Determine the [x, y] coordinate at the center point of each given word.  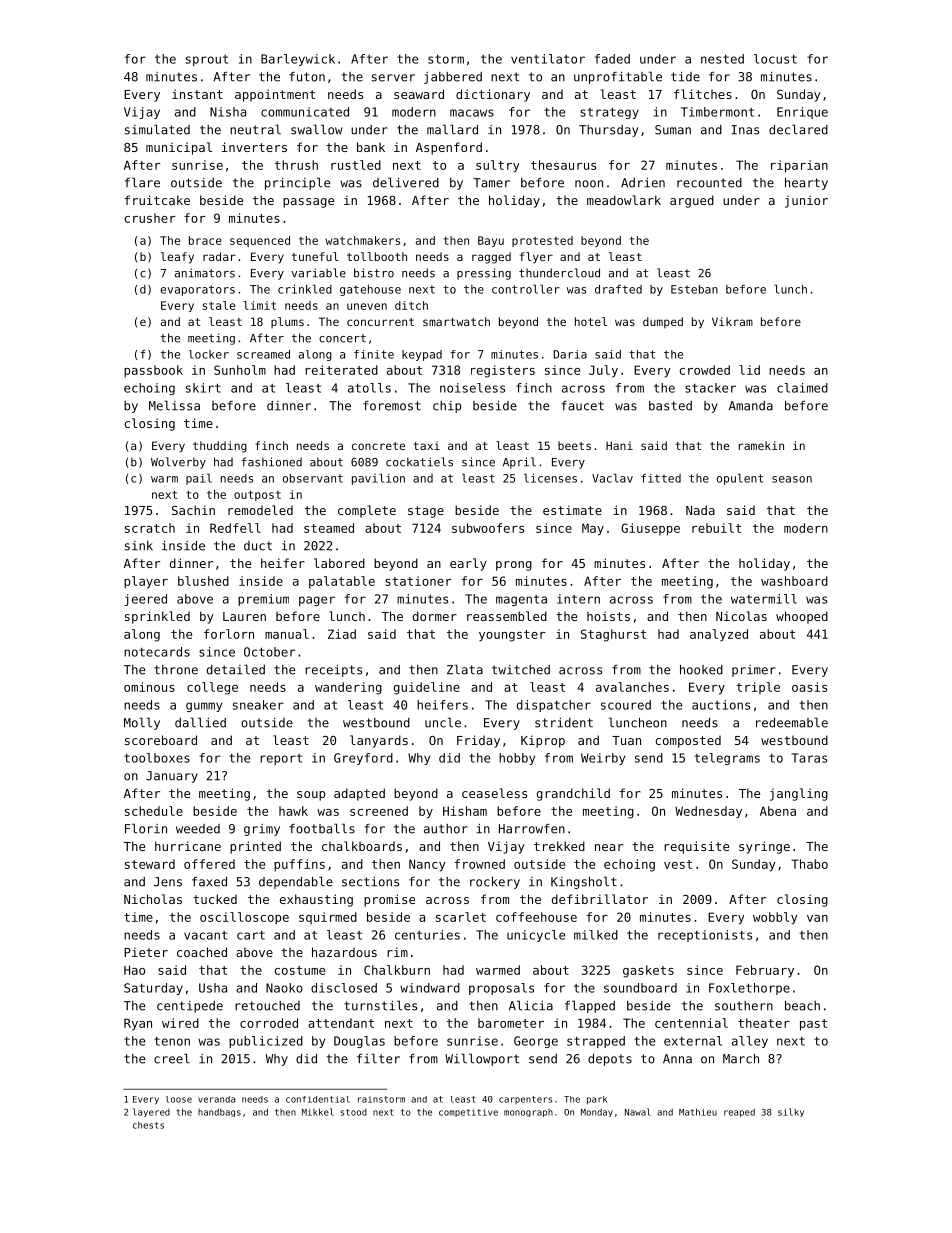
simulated [157, 129]
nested [722, 59]
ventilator [548, 59]
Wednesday [708, 812]
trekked [559, 846]
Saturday [153, 989]
